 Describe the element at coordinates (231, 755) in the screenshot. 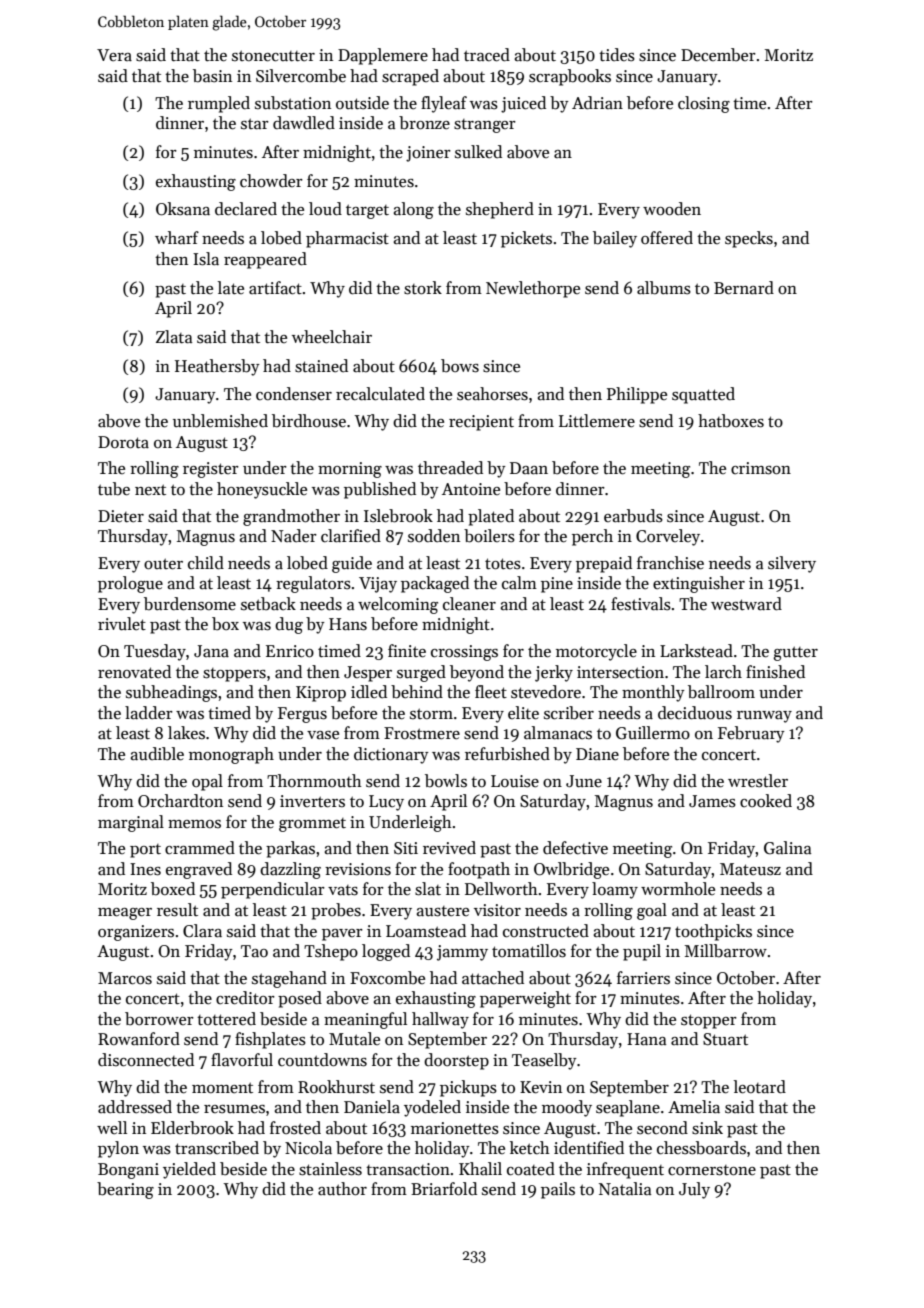

I see `monograph` at that location.
